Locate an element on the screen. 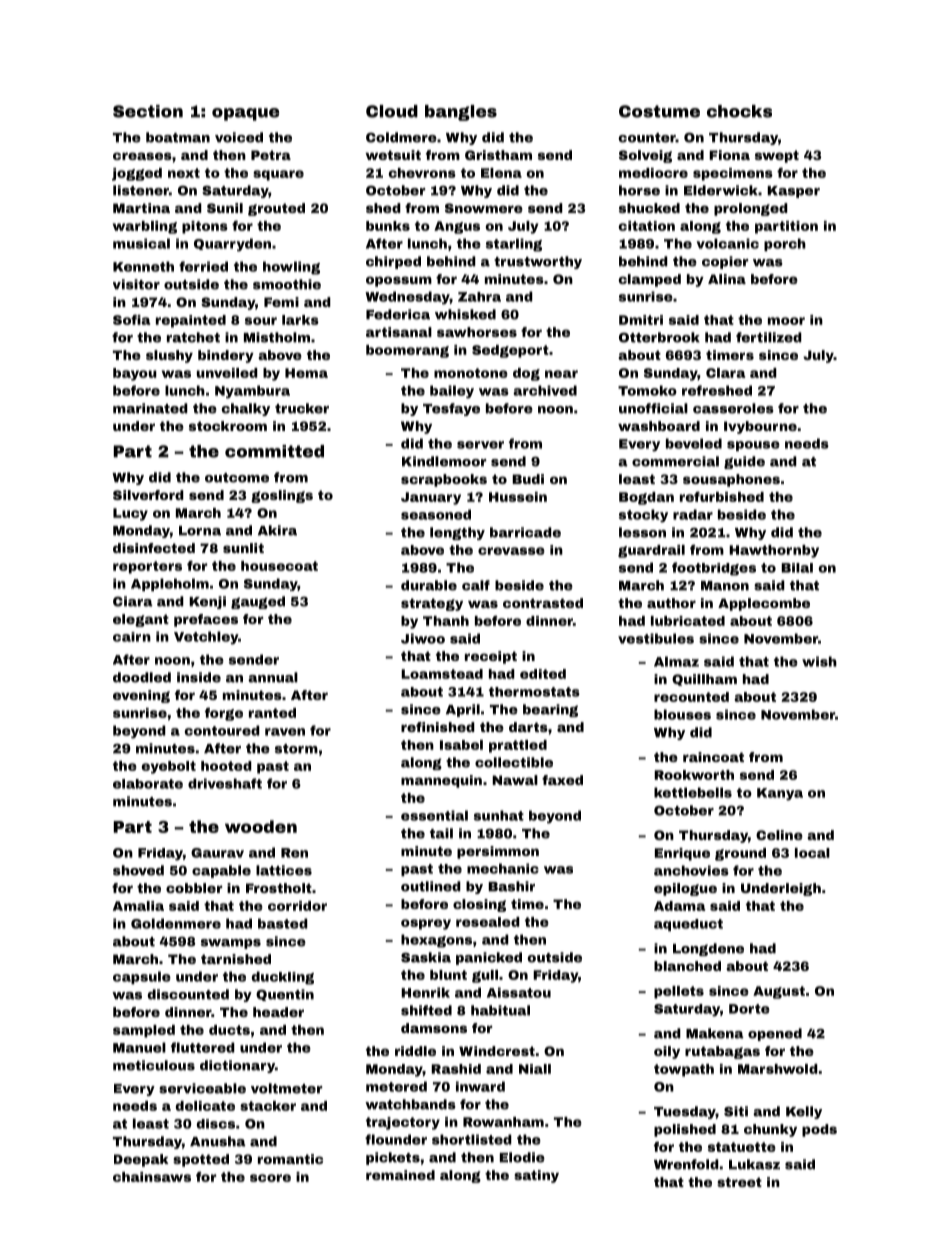  edited is located at coordinates (543, 674).
